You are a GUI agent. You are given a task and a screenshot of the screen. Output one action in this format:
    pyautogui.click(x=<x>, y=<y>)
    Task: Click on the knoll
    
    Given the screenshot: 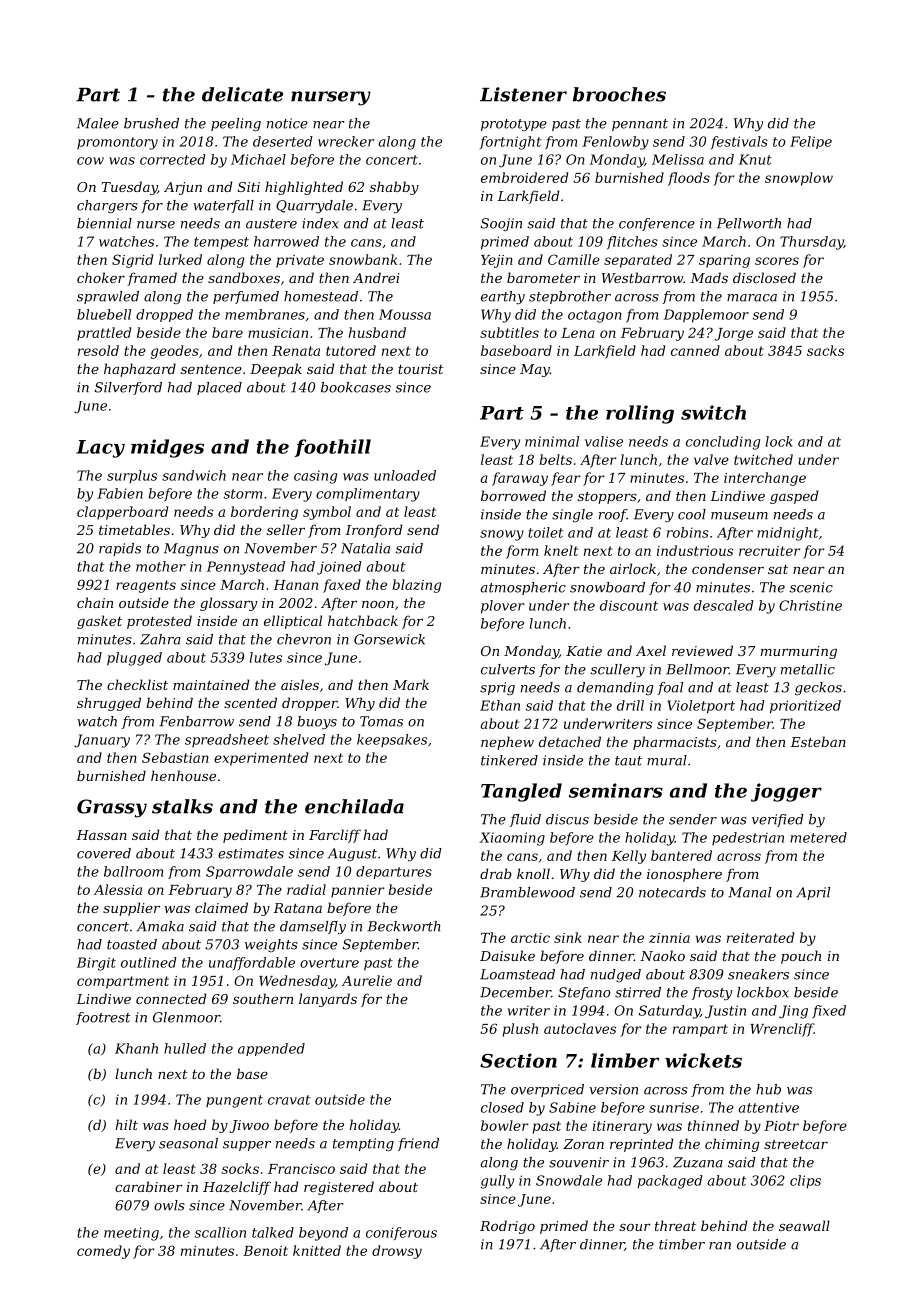 What is the action you would take?
    pyautogui.click(x=533, y=873)
